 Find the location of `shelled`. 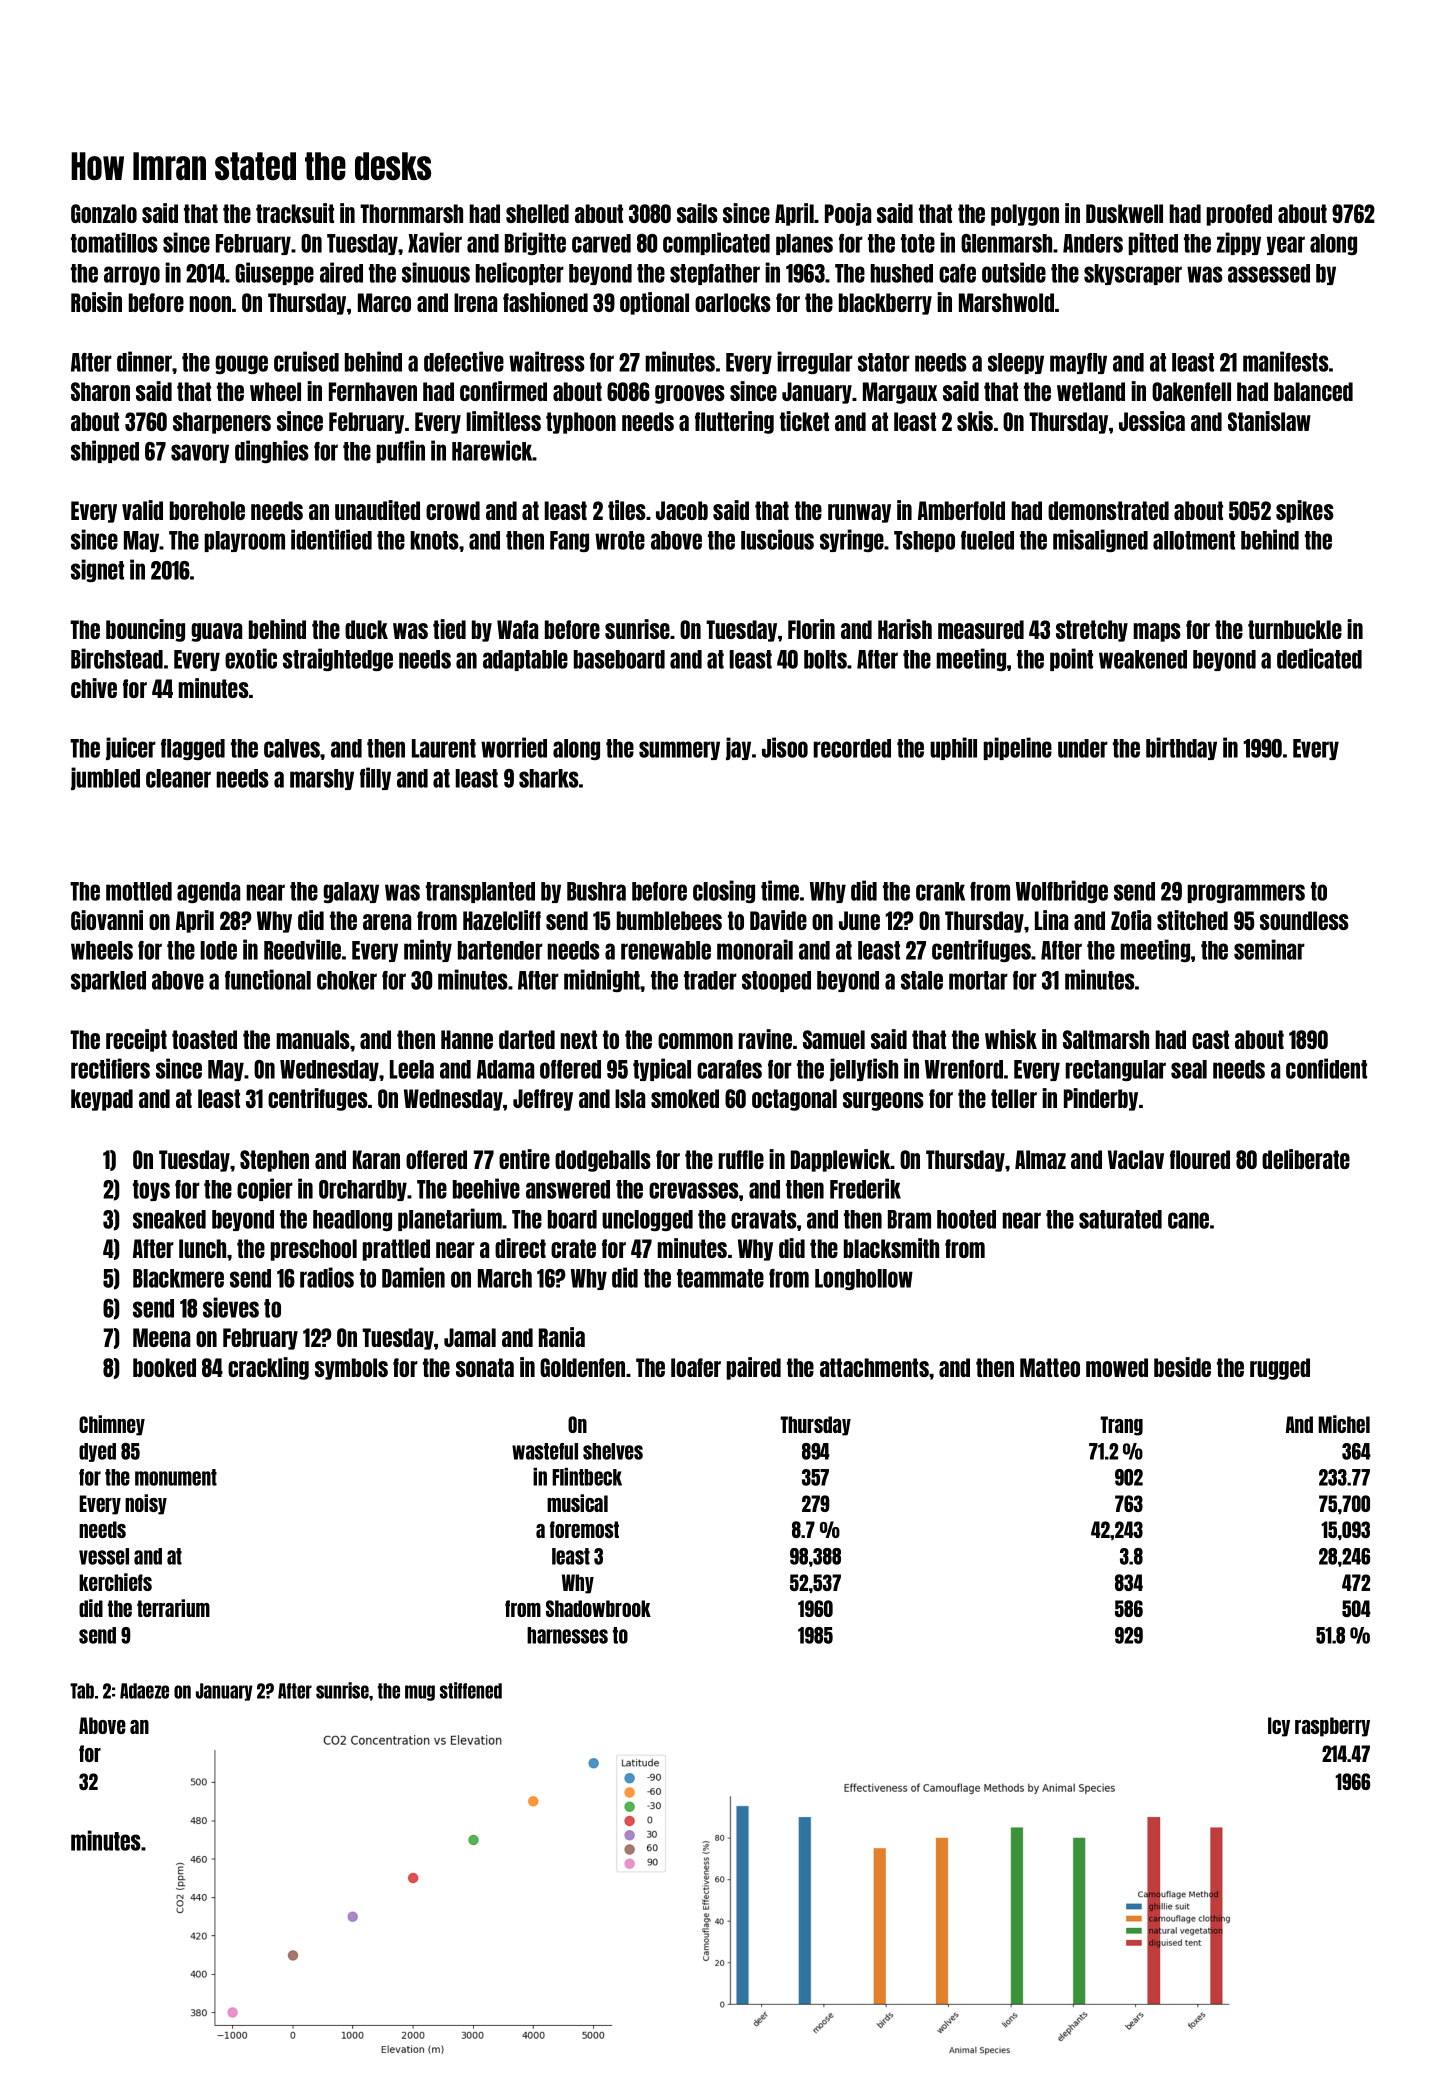

shelled is located at coordinates (537, 213).
